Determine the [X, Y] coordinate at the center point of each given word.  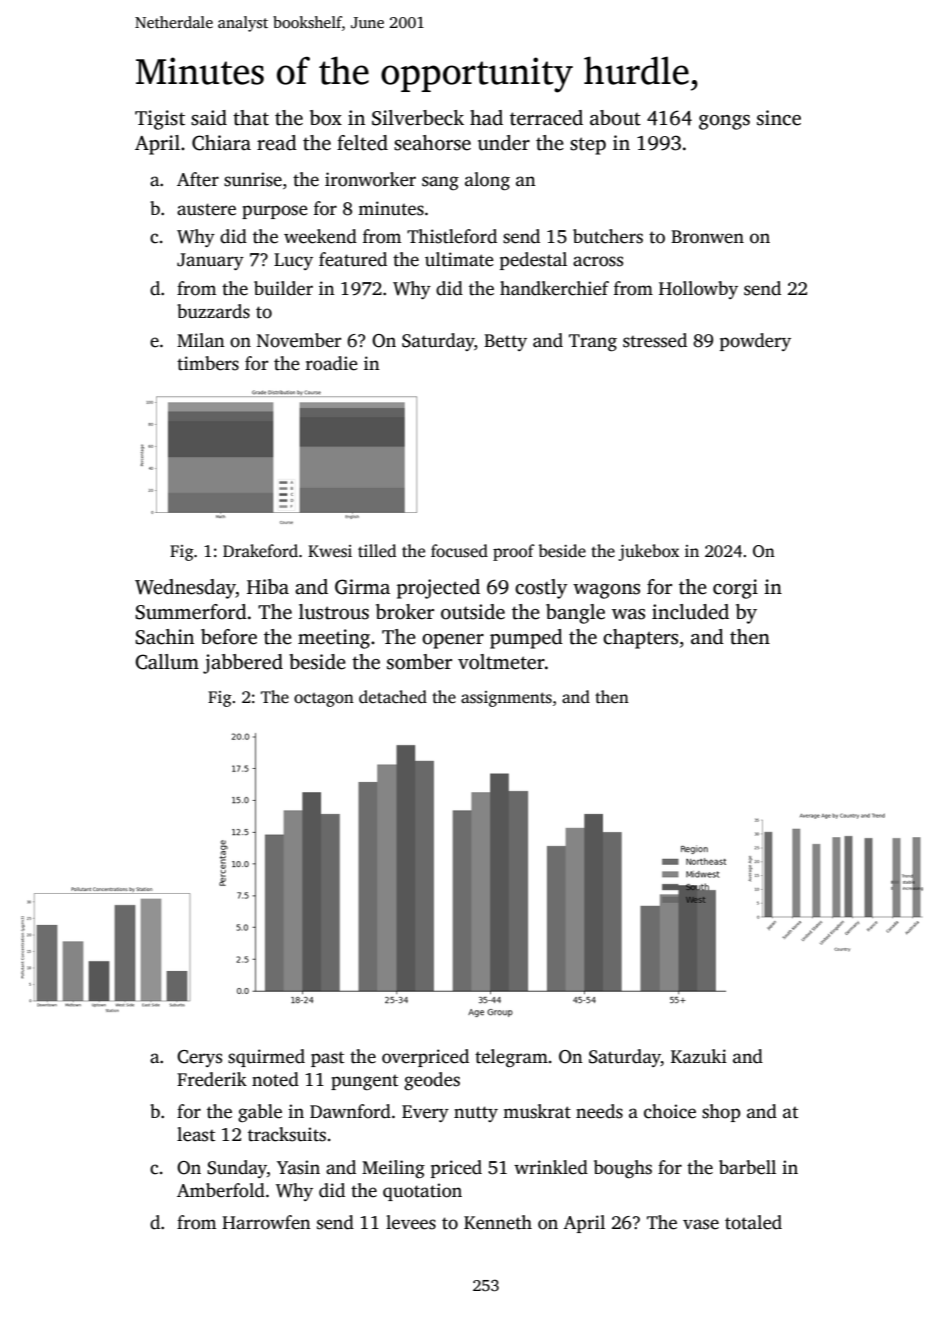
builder [283, 288]
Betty [505, 342]
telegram [511, 1058]
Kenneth [498, 1222]
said [209, 118]
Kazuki [699, 1056]
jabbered [243, 664]
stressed [655, 340]
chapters [640, 639]
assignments [506, 699]
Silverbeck [418, 118]
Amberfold [221, 1190]
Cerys [199, 1058]
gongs [724, 122]
